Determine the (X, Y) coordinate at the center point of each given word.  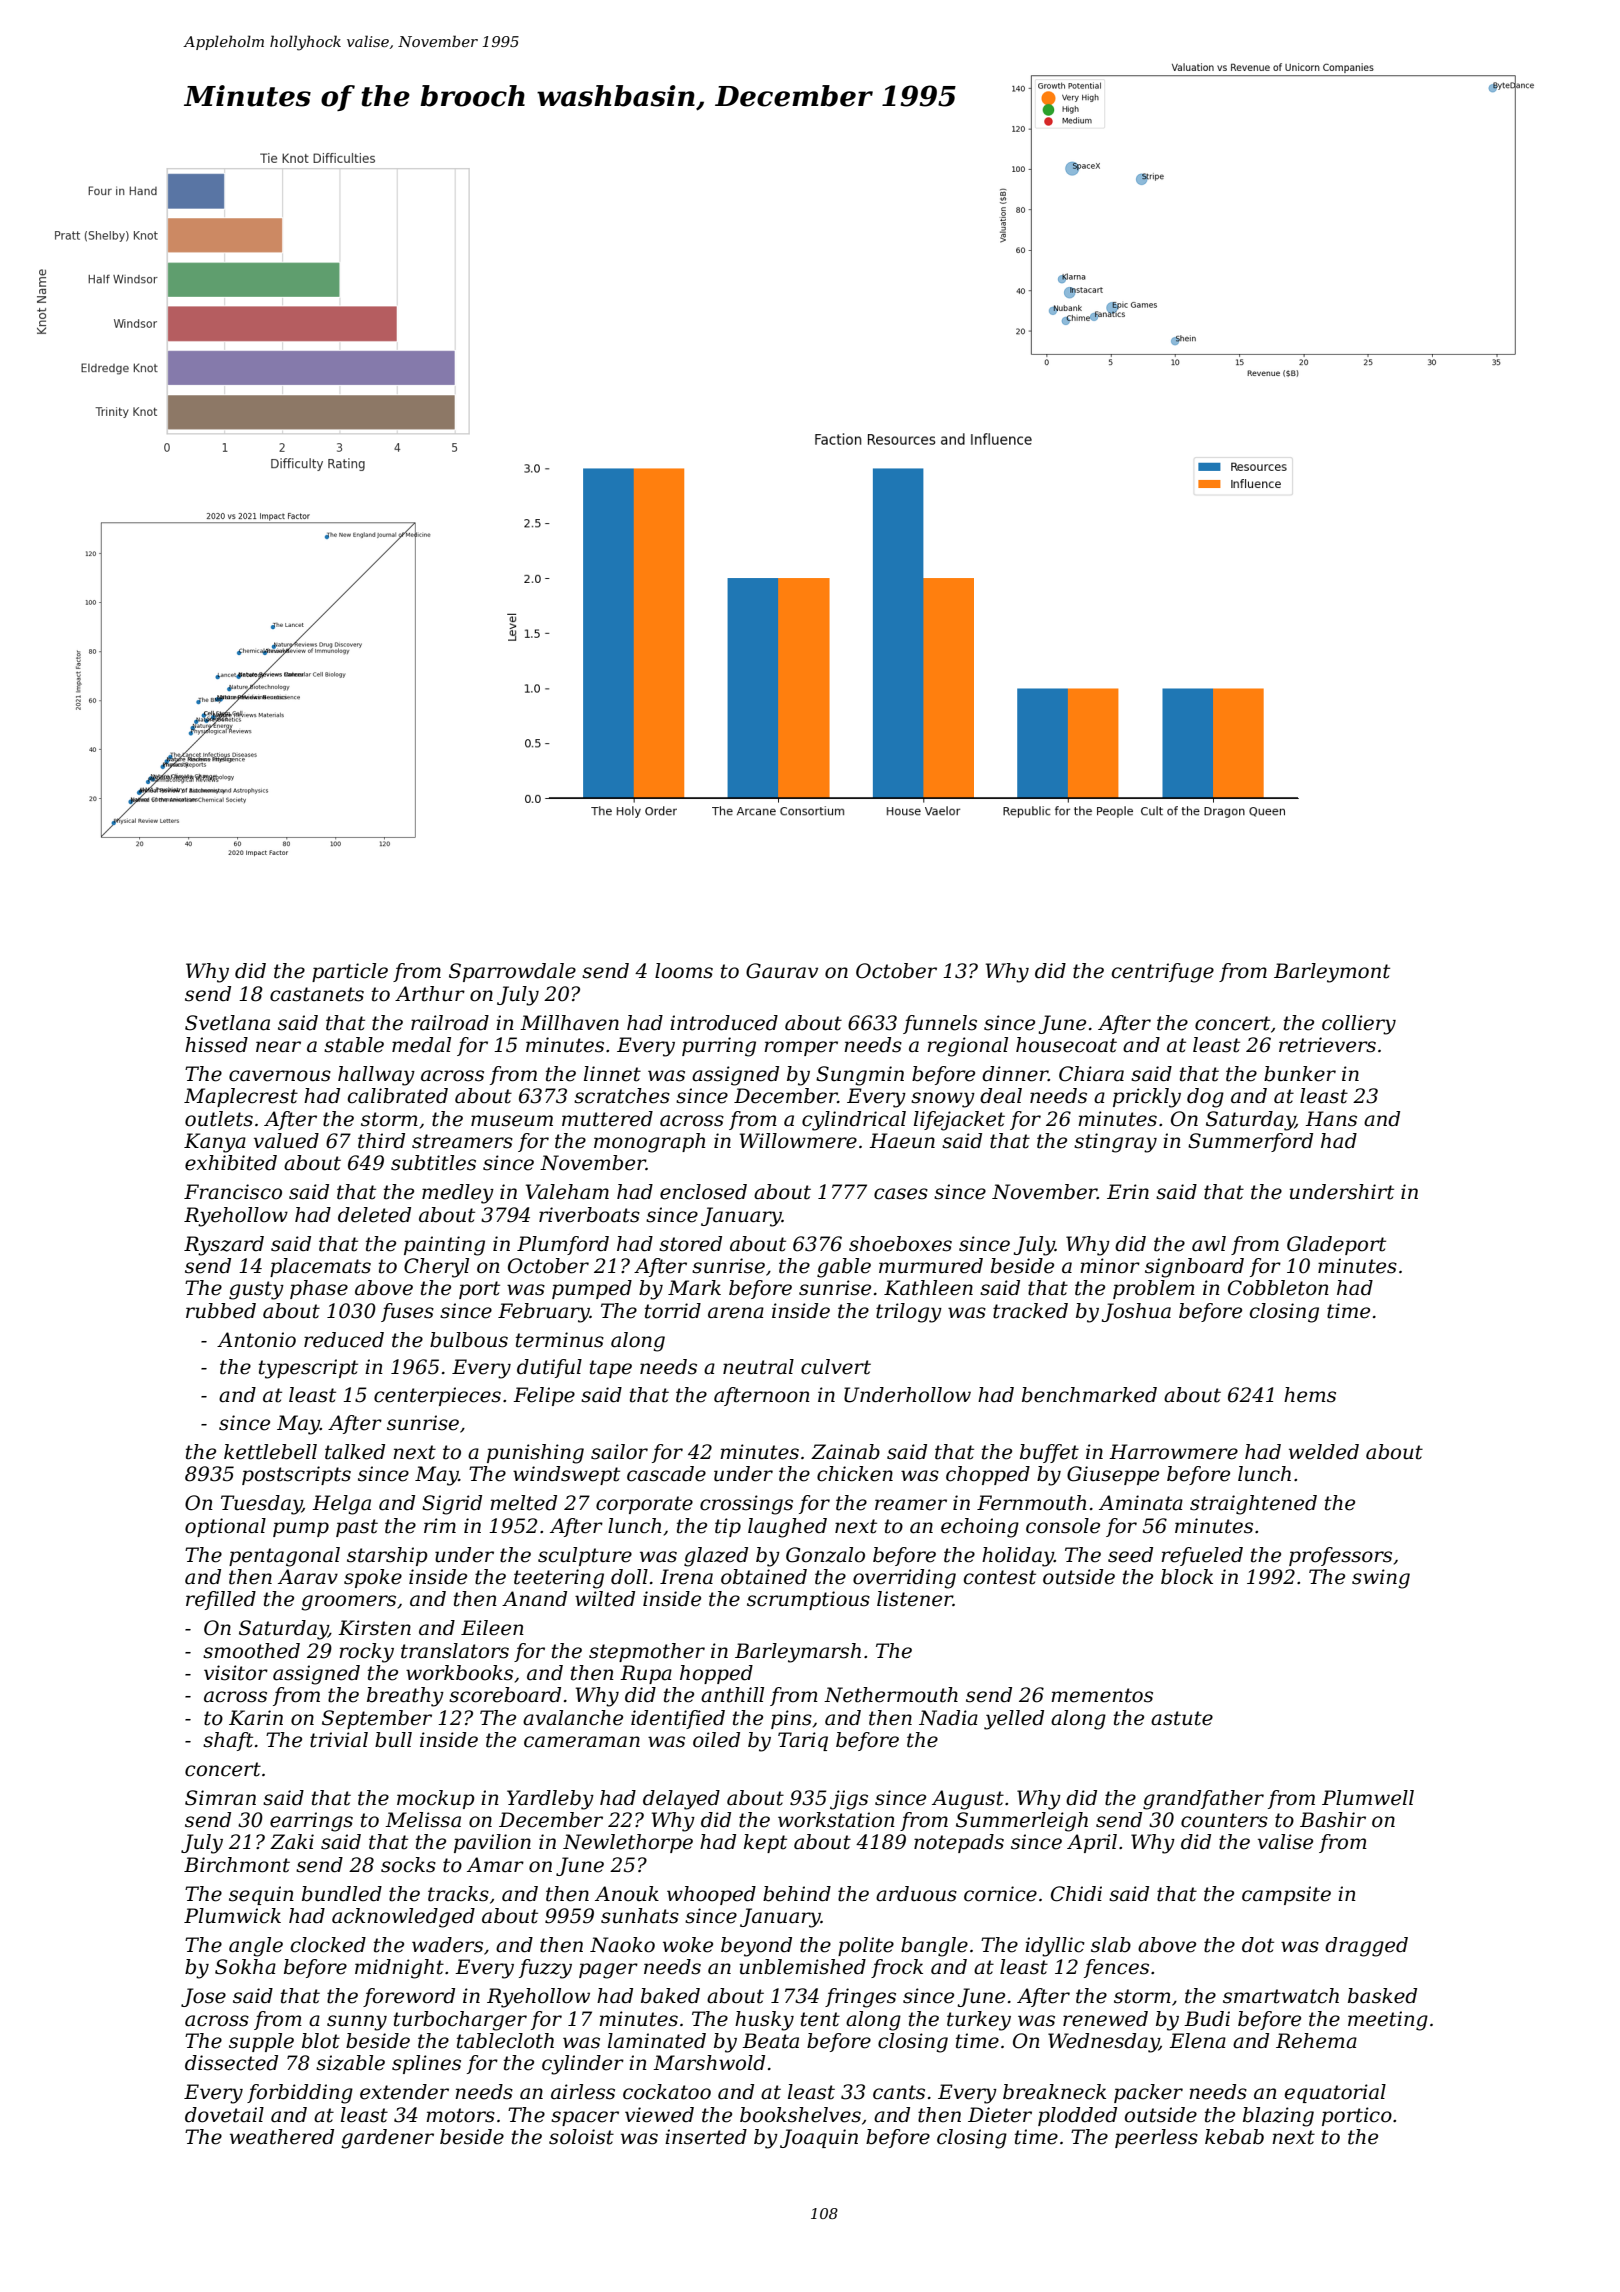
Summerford (1250, 1142)
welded (1324, 1452)
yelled (1014, 1720)
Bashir (1333, 1820)
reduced (344, 1340)
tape (611, 1369)
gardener (387, 2139)
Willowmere (798, 1141)
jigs (849, 1800)
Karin (256, 1718)
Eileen (492, 1628)
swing (1381, 1579)
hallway (376, 1076)
